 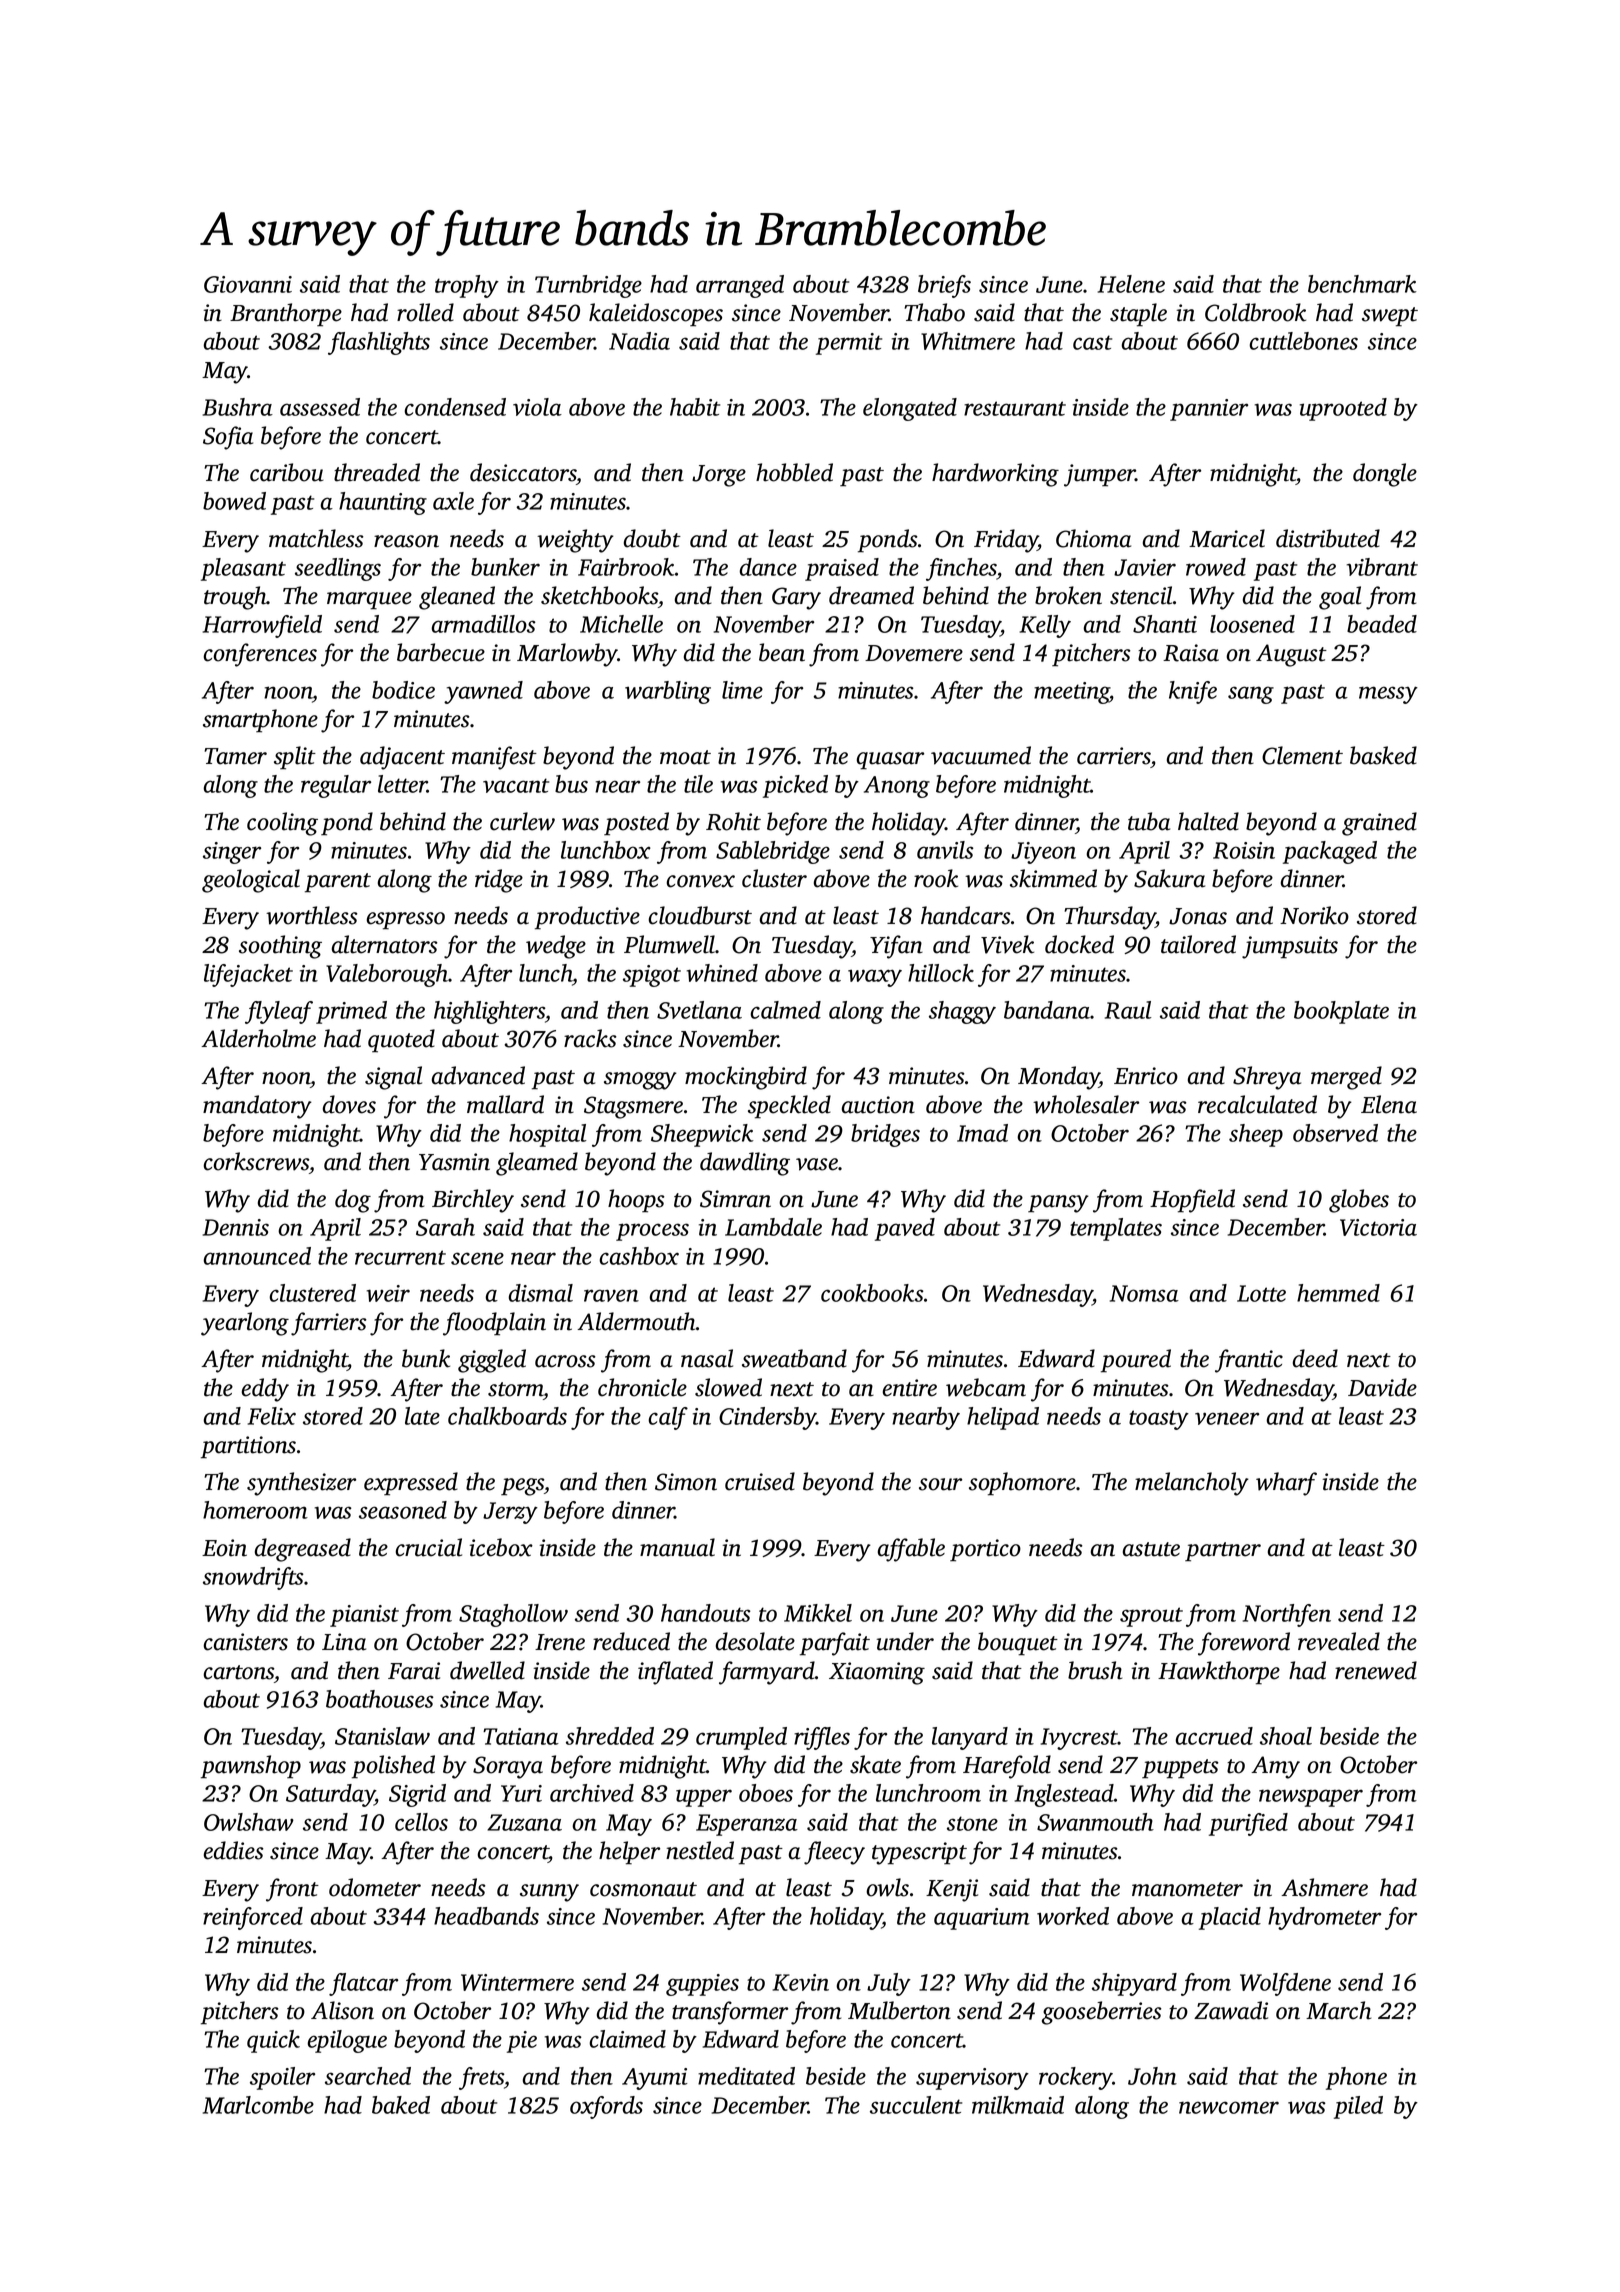 What do you see at coordinates (257, 1107) in the image?
I see `mandatory` at bounding box center [257, 1107].
